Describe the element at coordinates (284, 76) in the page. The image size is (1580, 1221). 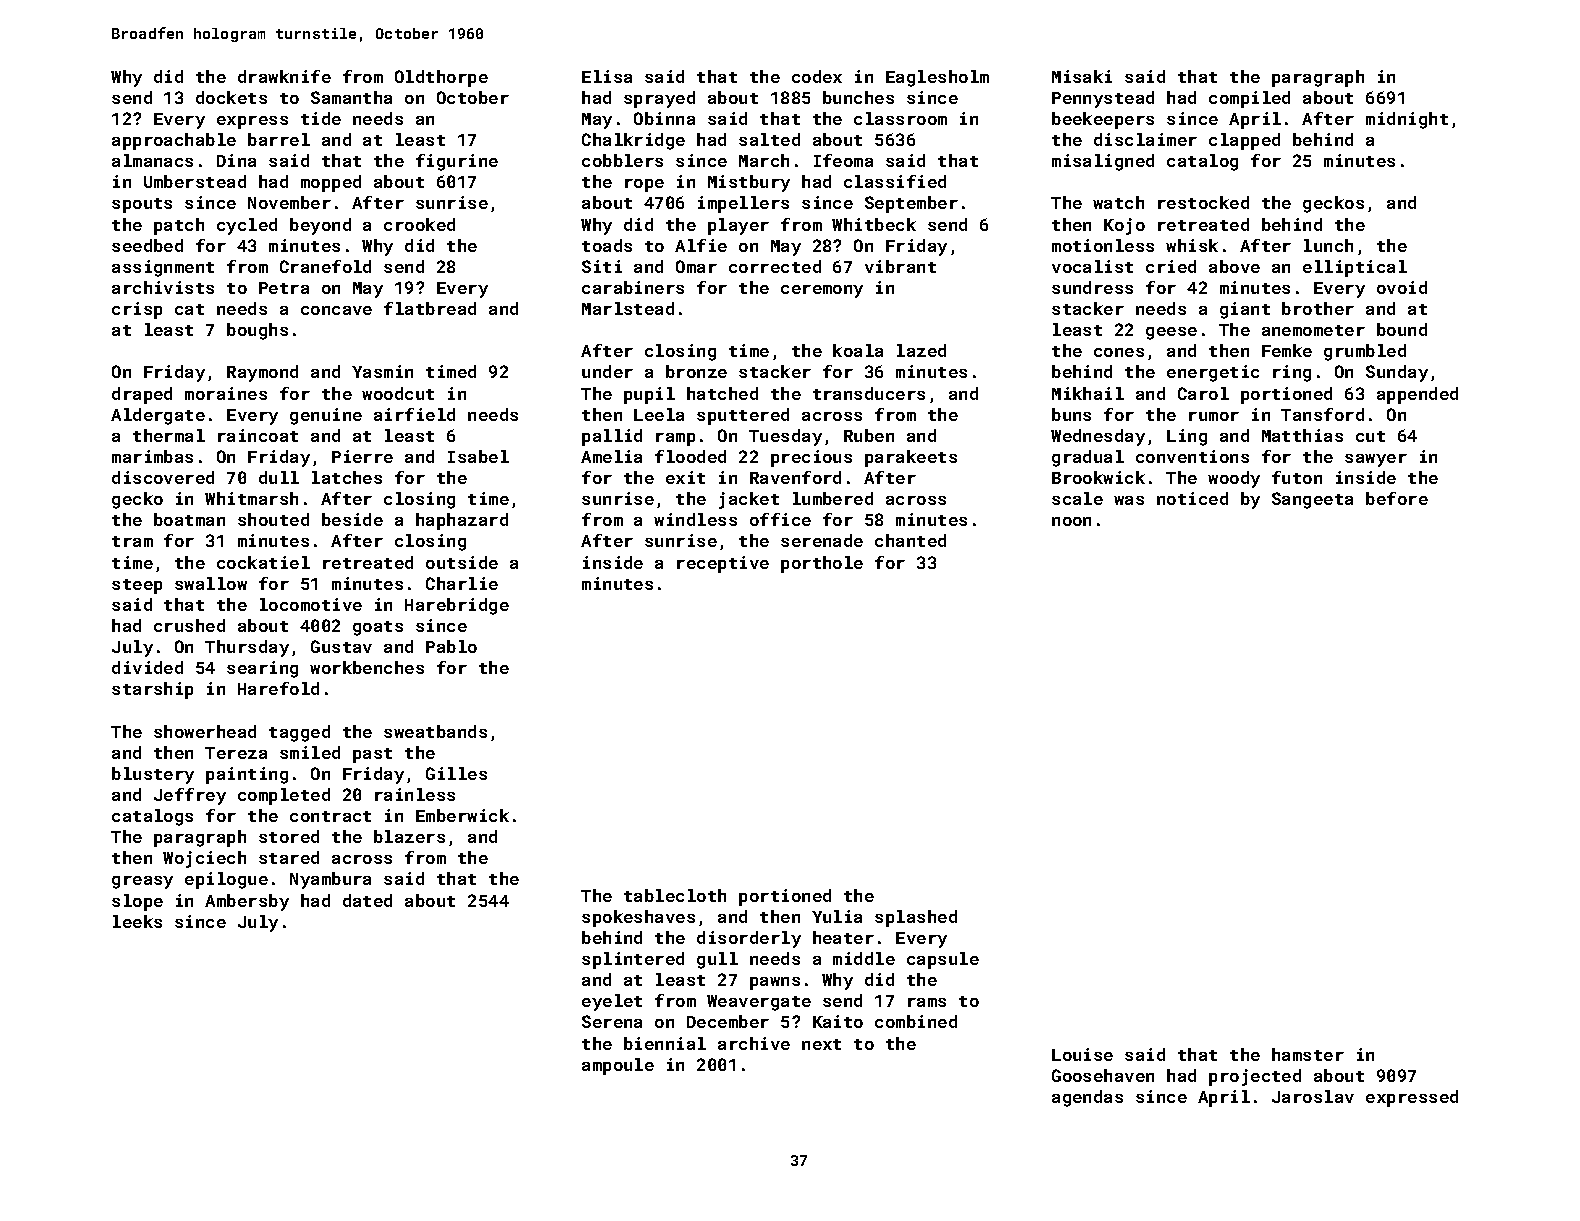
I see `drawknife` at that location.
